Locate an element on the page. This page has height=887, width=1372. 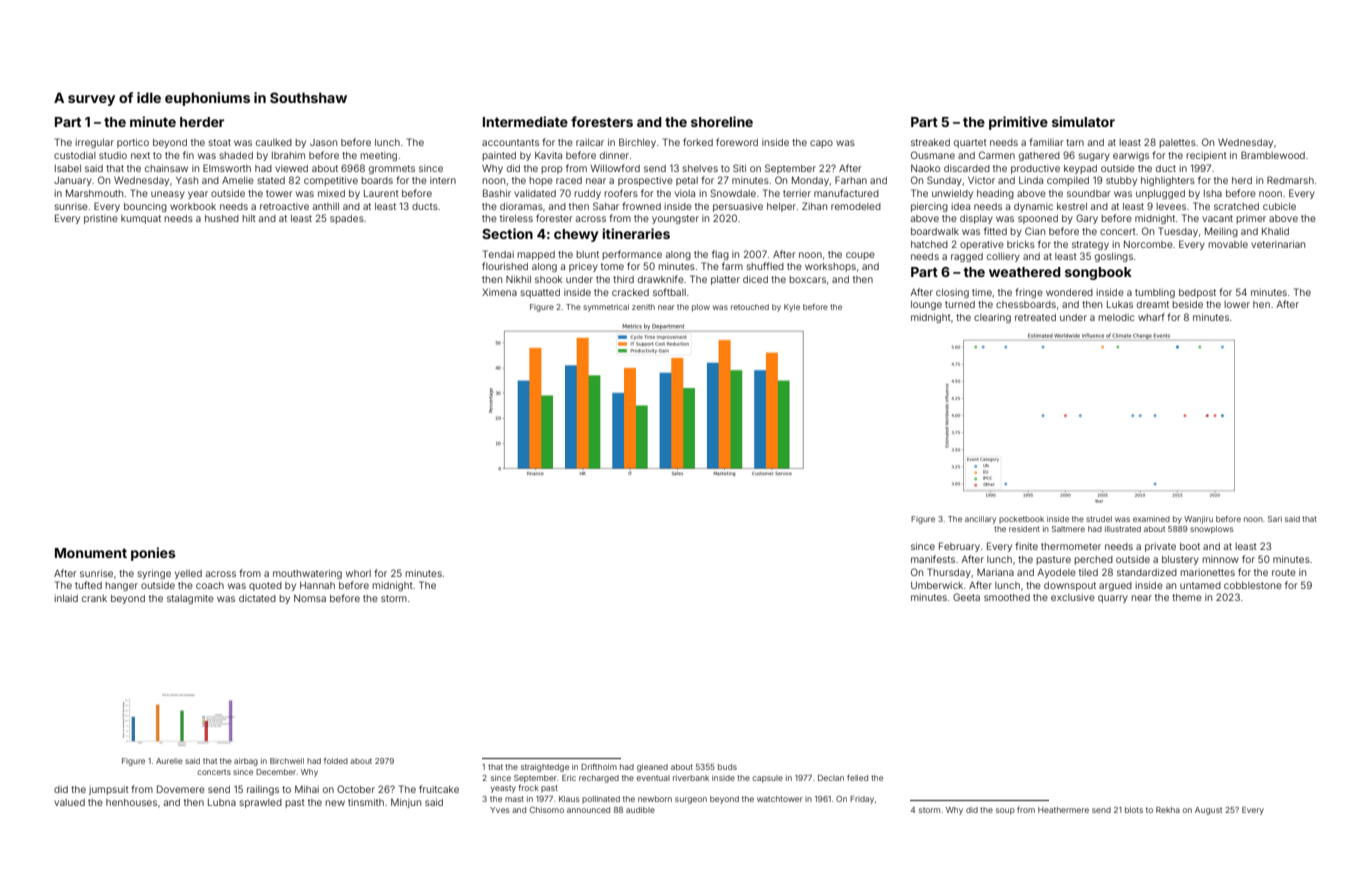
fringe is located at coordinates (1029, 293).
